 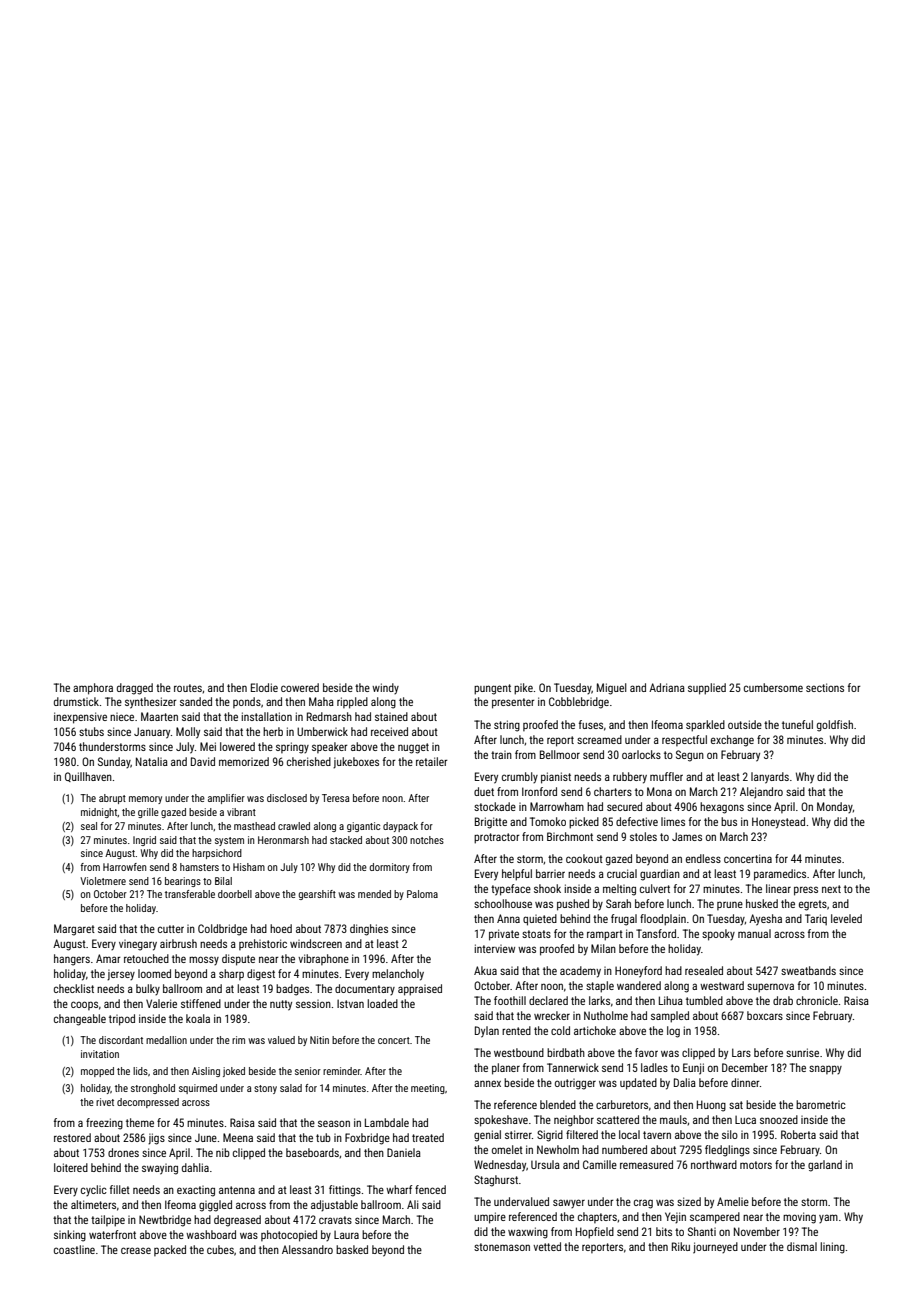 I want to click on cumbersome, so click(x=773, y=687).
